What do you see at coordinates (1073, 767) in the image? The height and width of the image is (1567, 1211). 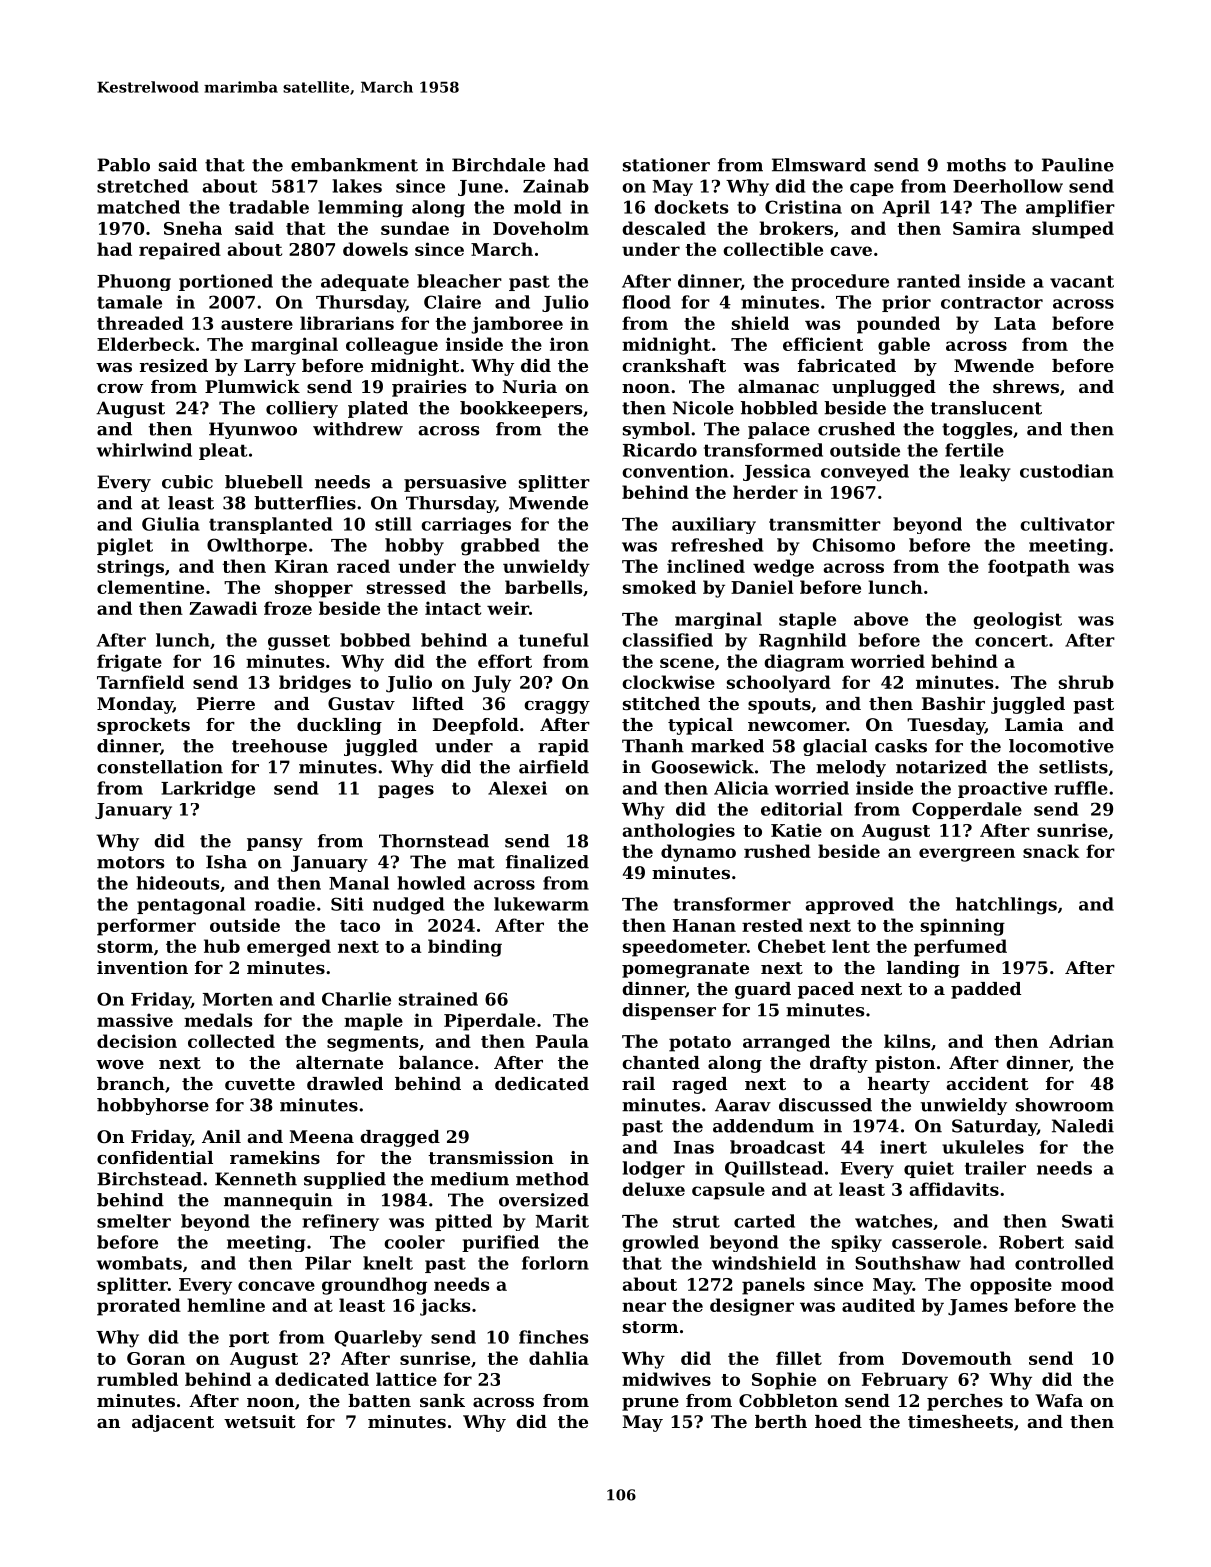 I see `setlists` at bounding box center [1073, 767].
